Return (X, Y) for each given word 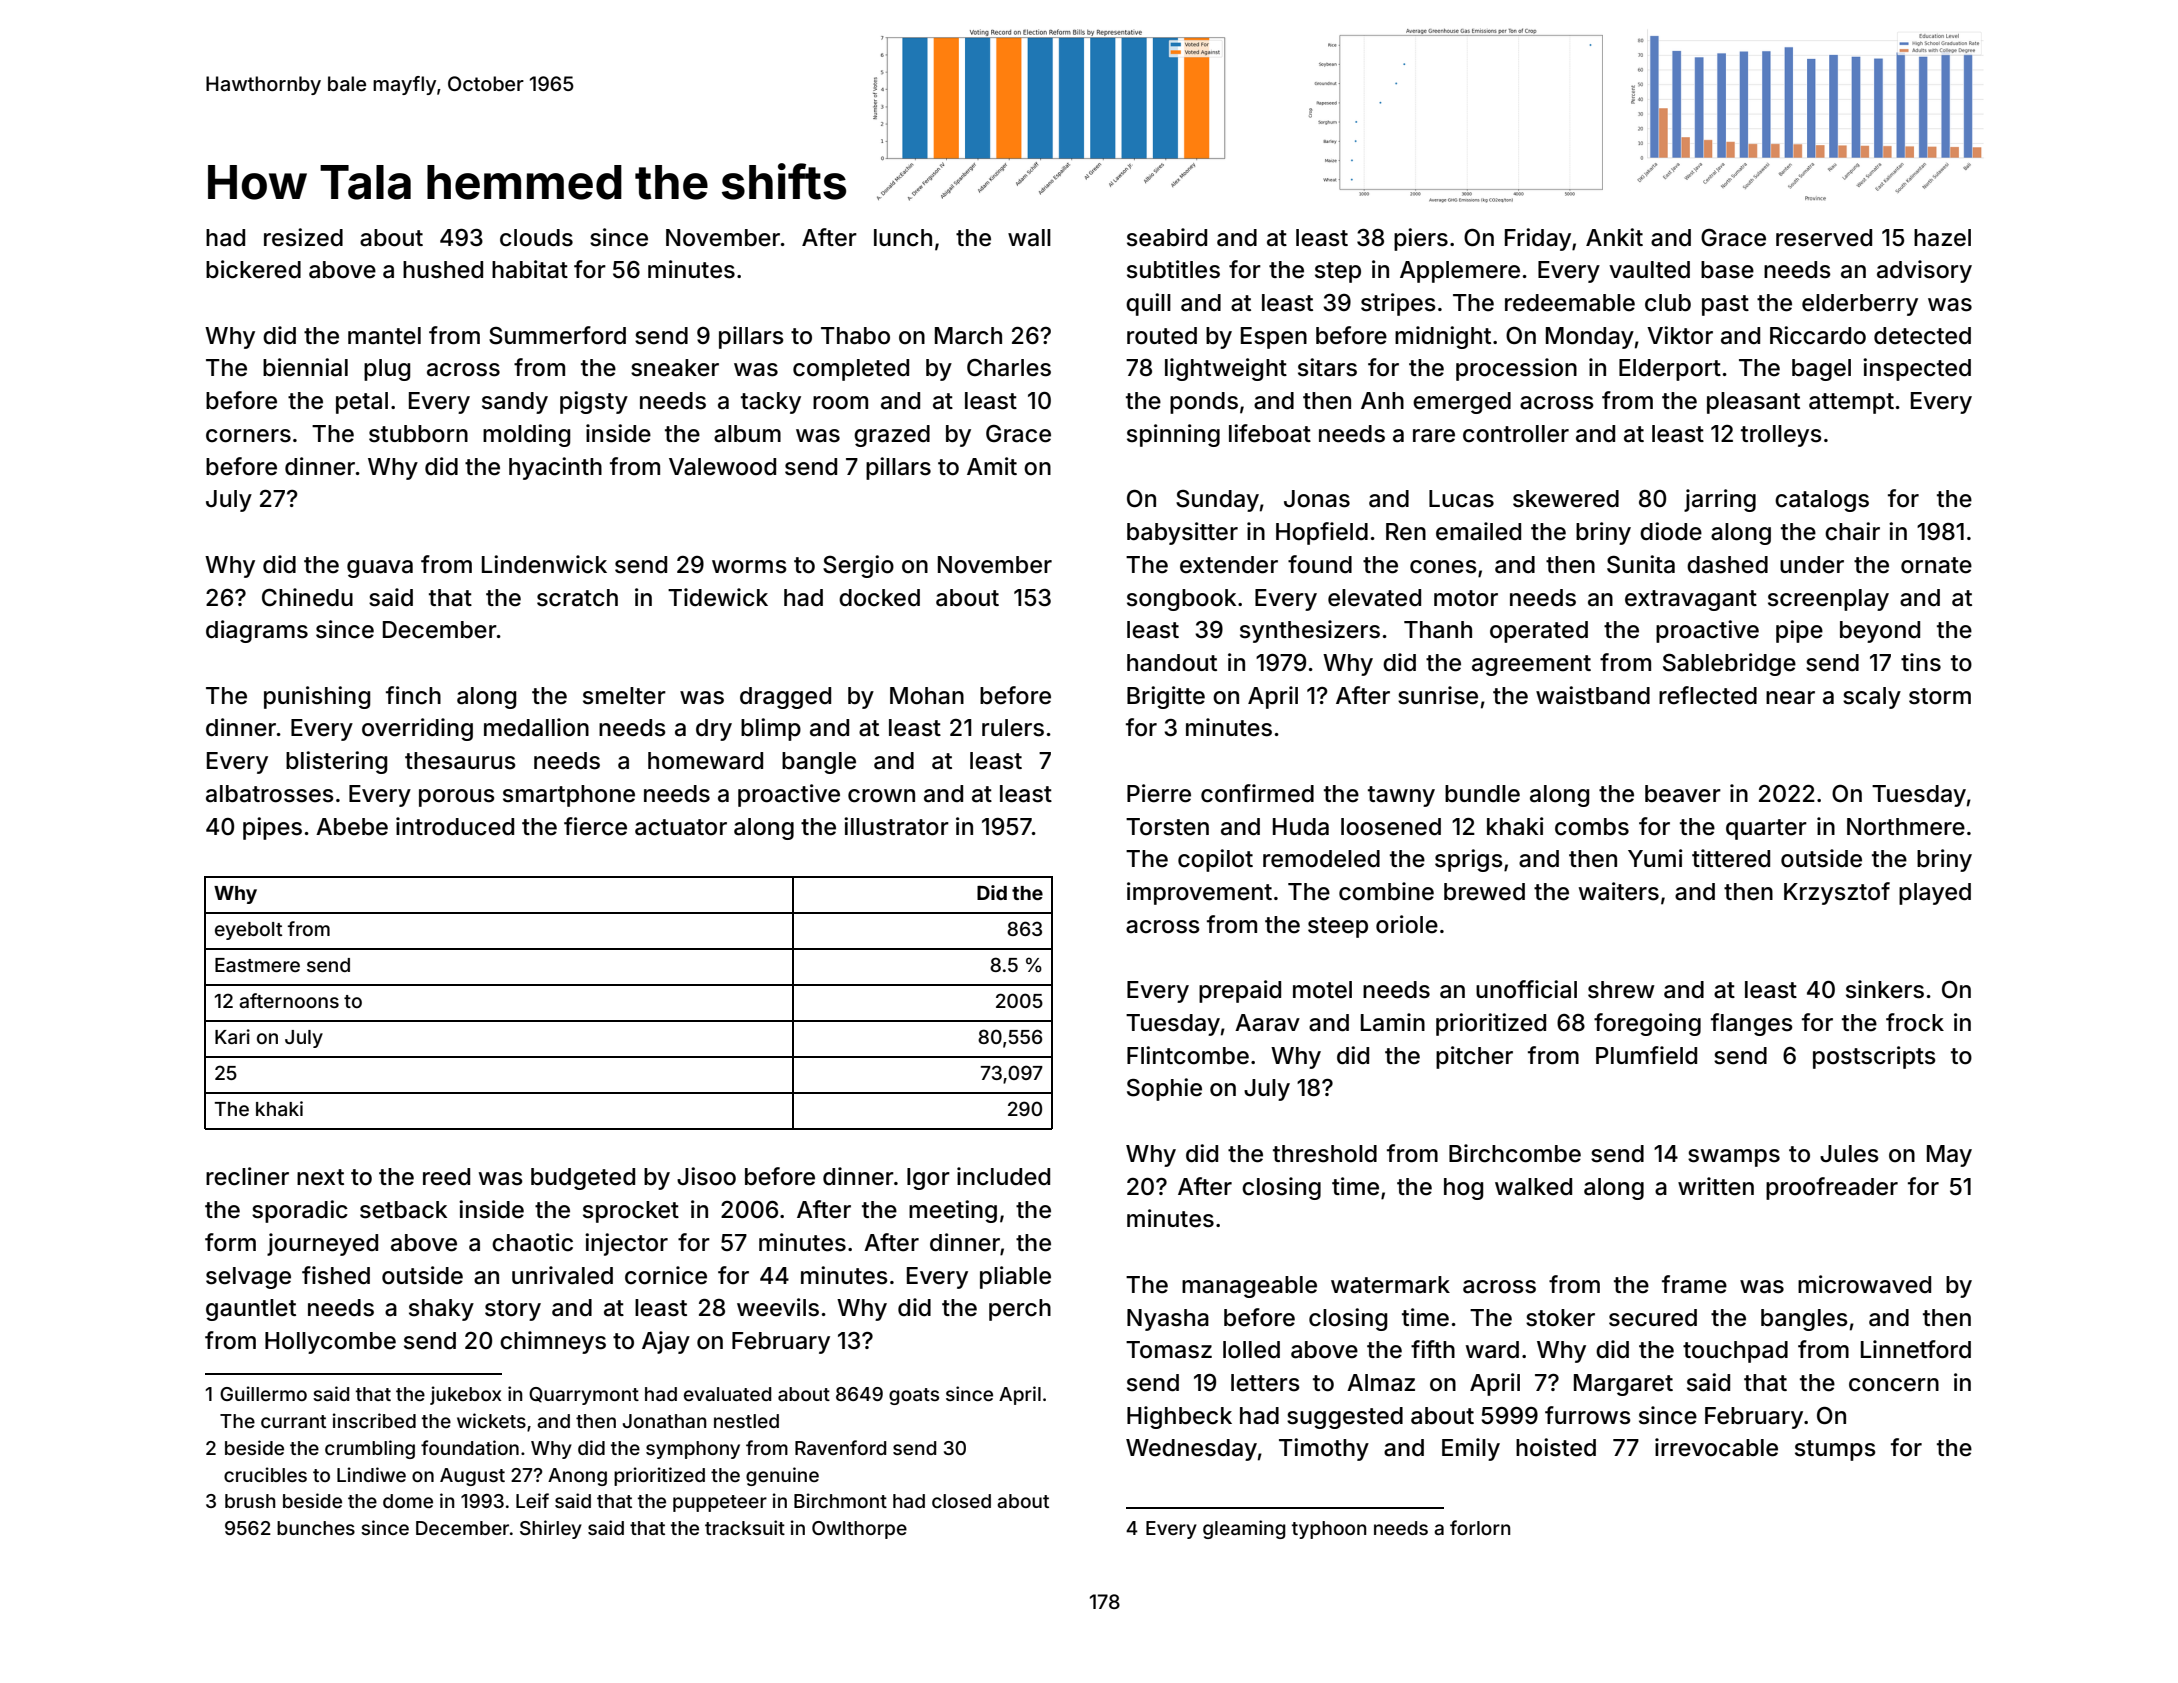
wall (1029, 238)
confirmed (1257, 793)
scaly (1872, 698)
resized (303, 237)
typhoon (1329, 1530)
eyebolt (248, 931)
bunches (316, 1528)
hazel (1942, 238)
